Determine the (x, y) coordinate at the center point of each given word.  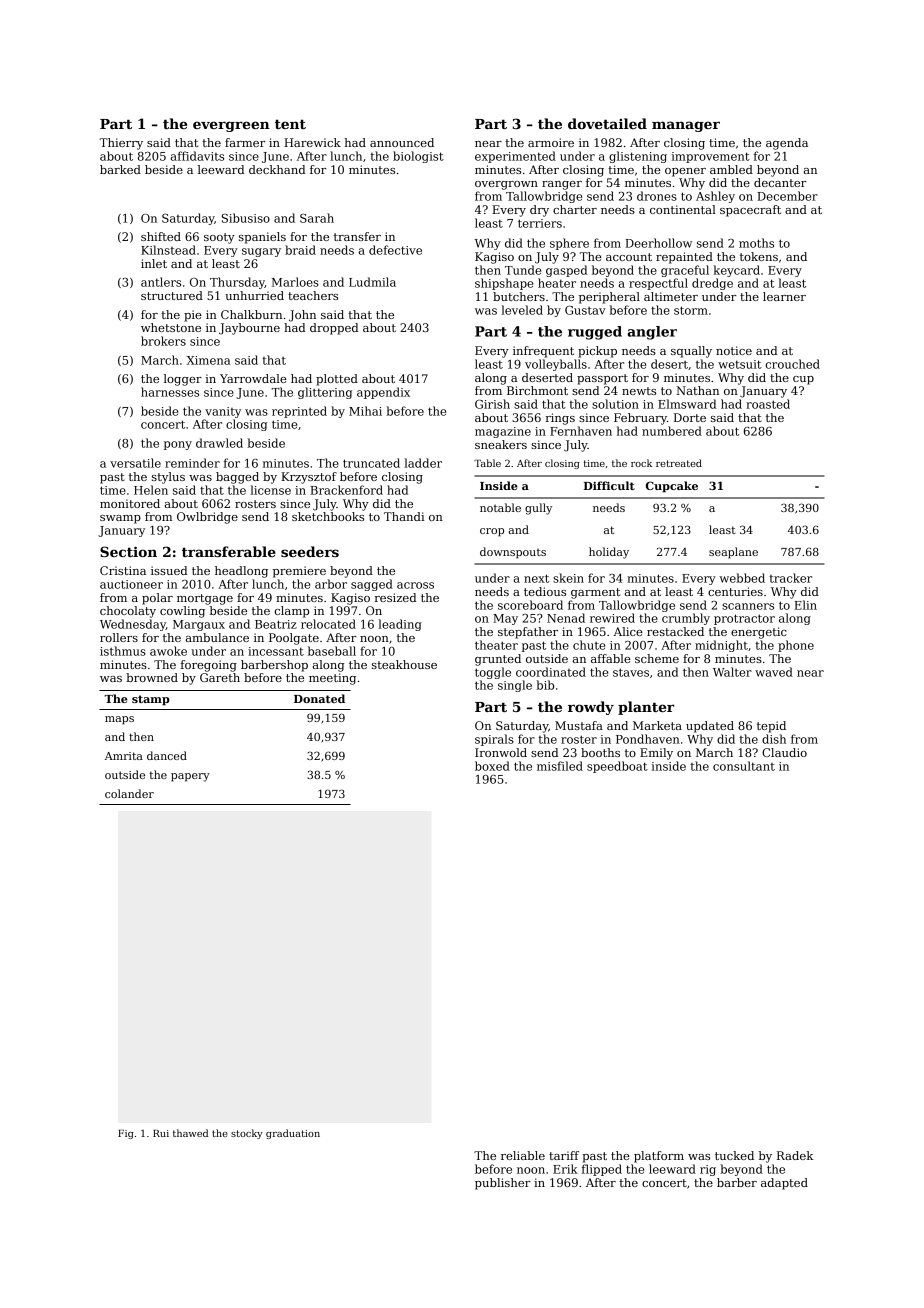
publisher (502, 1184)
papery (190, 777)
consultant (744, 766)
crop (492, 532)
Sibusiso (246, 218)
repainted (684, 258)
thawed (190, 1133)
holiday (609, 553)
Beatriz (276, 624)
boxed (492, 766)
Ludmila (372, 282)
